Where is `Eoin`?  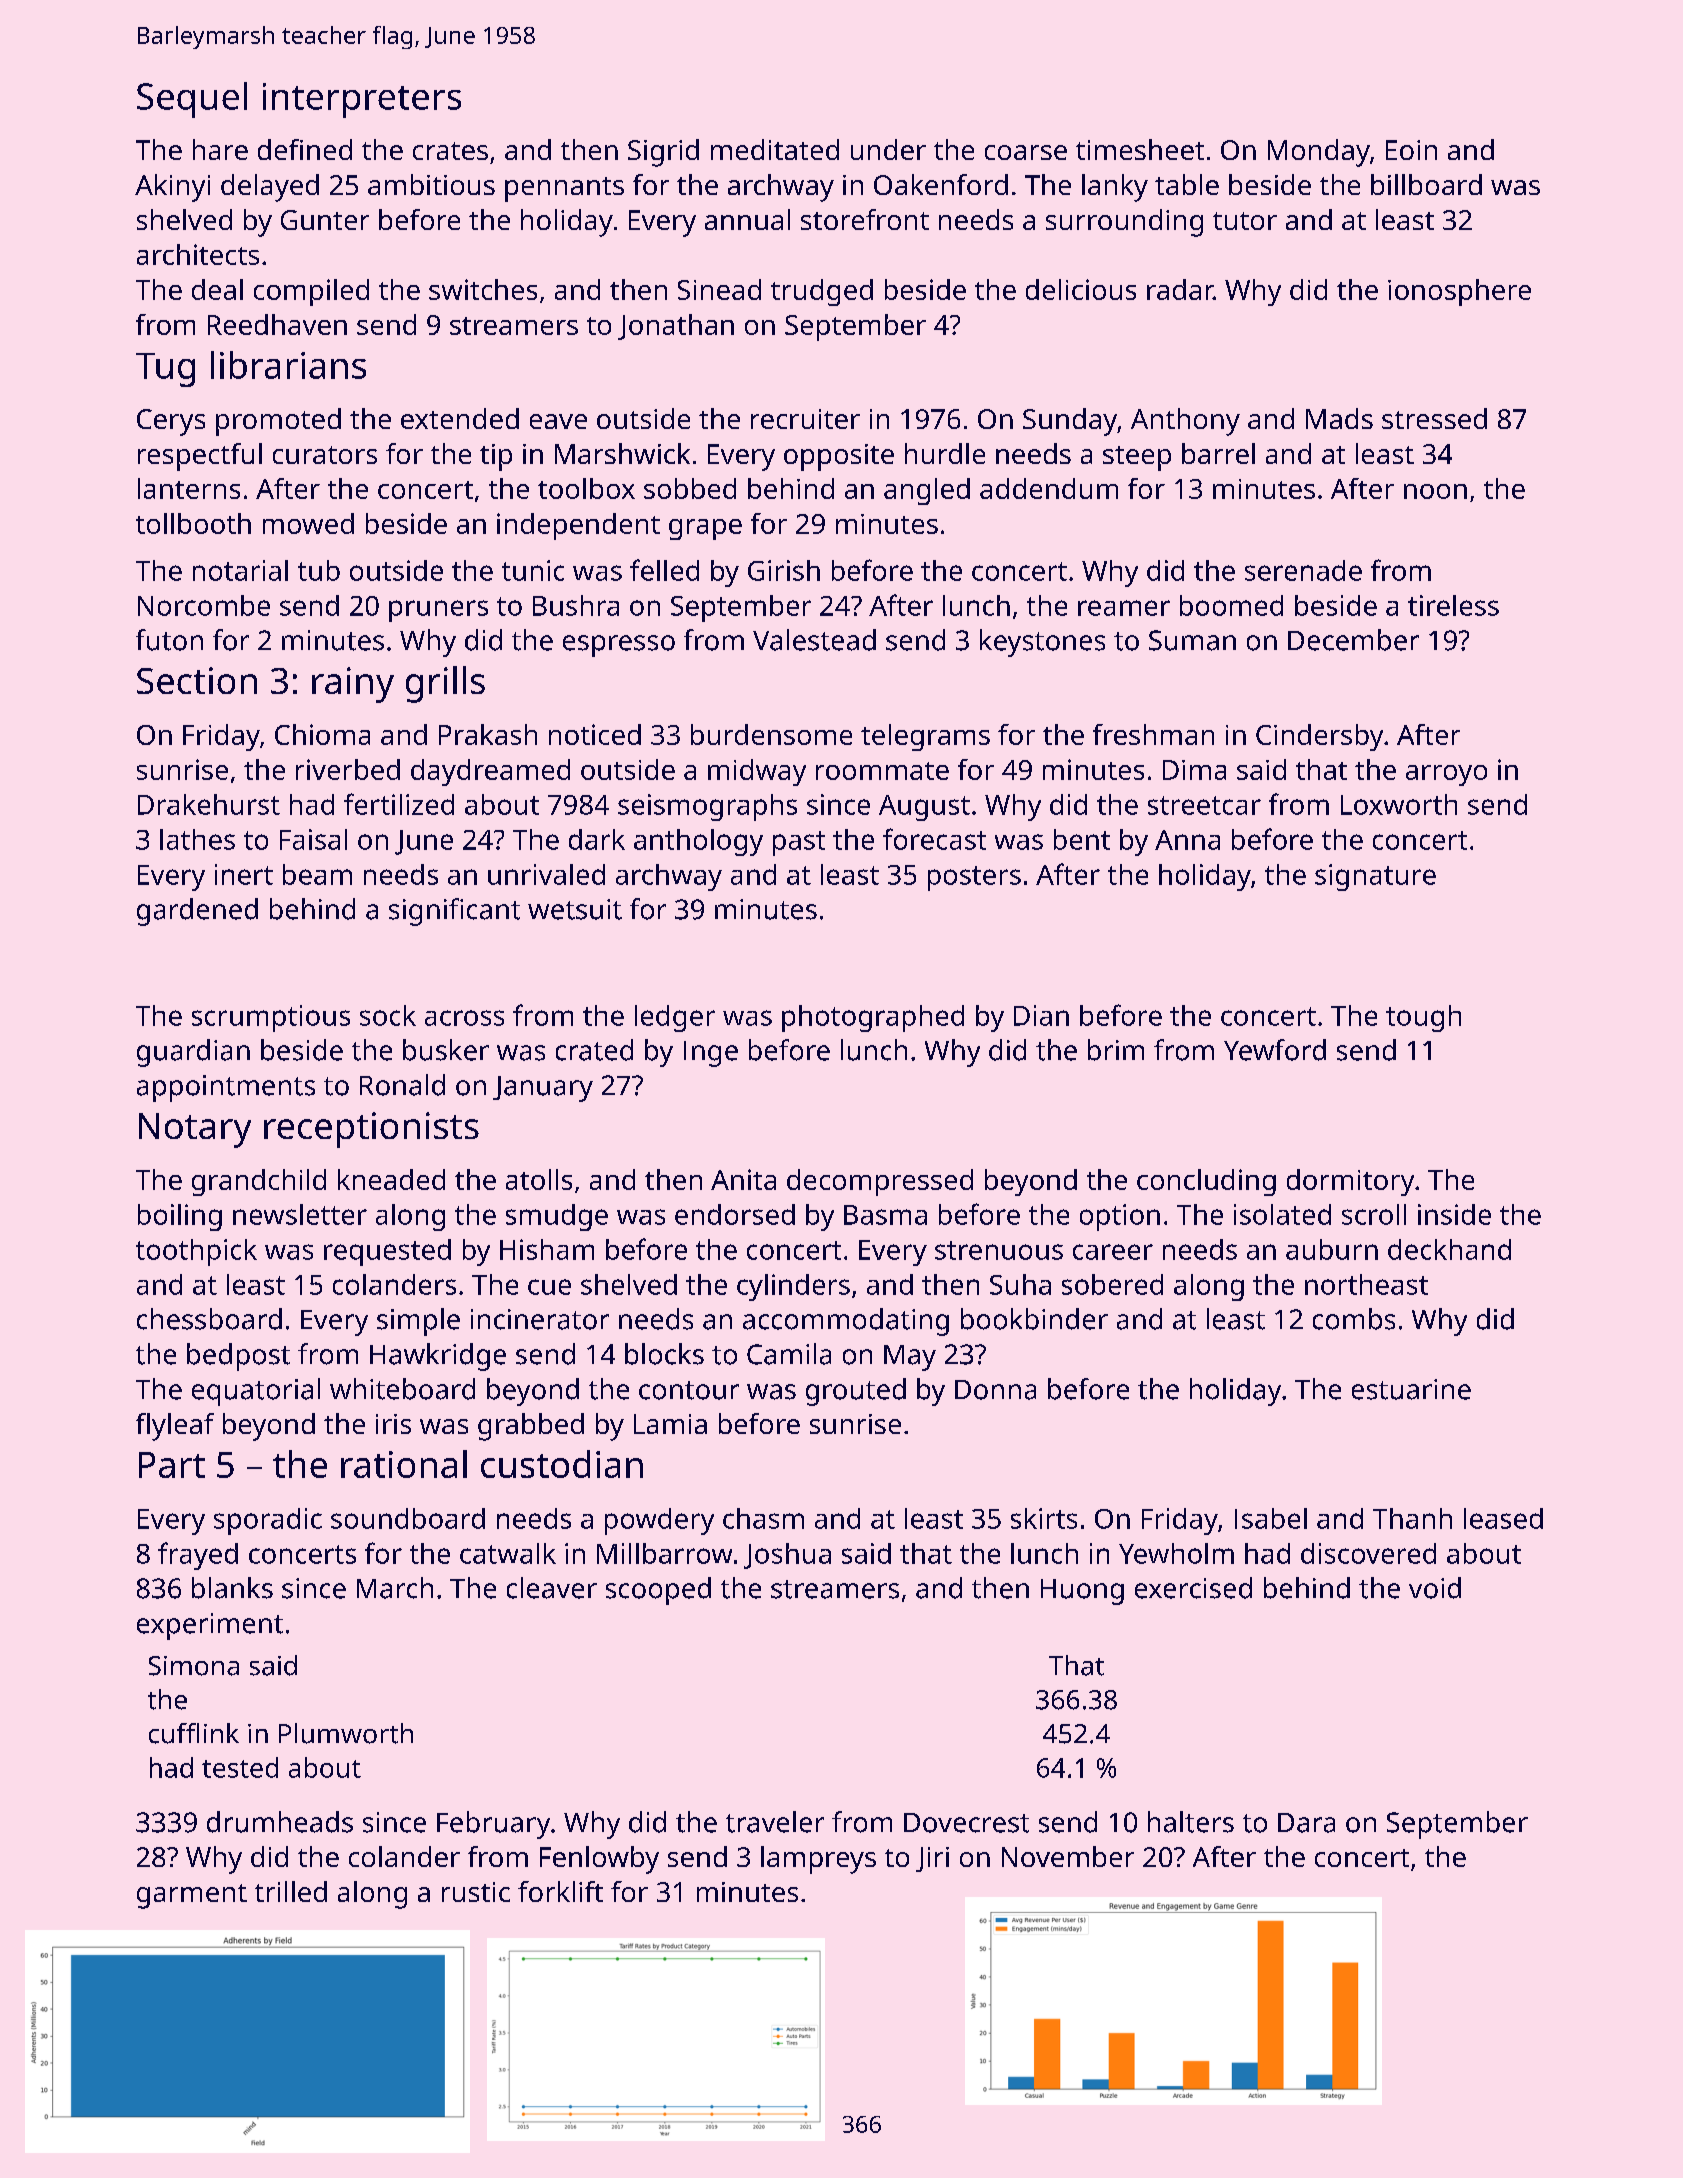
Eoin is located at coordinates (1411, 150).
